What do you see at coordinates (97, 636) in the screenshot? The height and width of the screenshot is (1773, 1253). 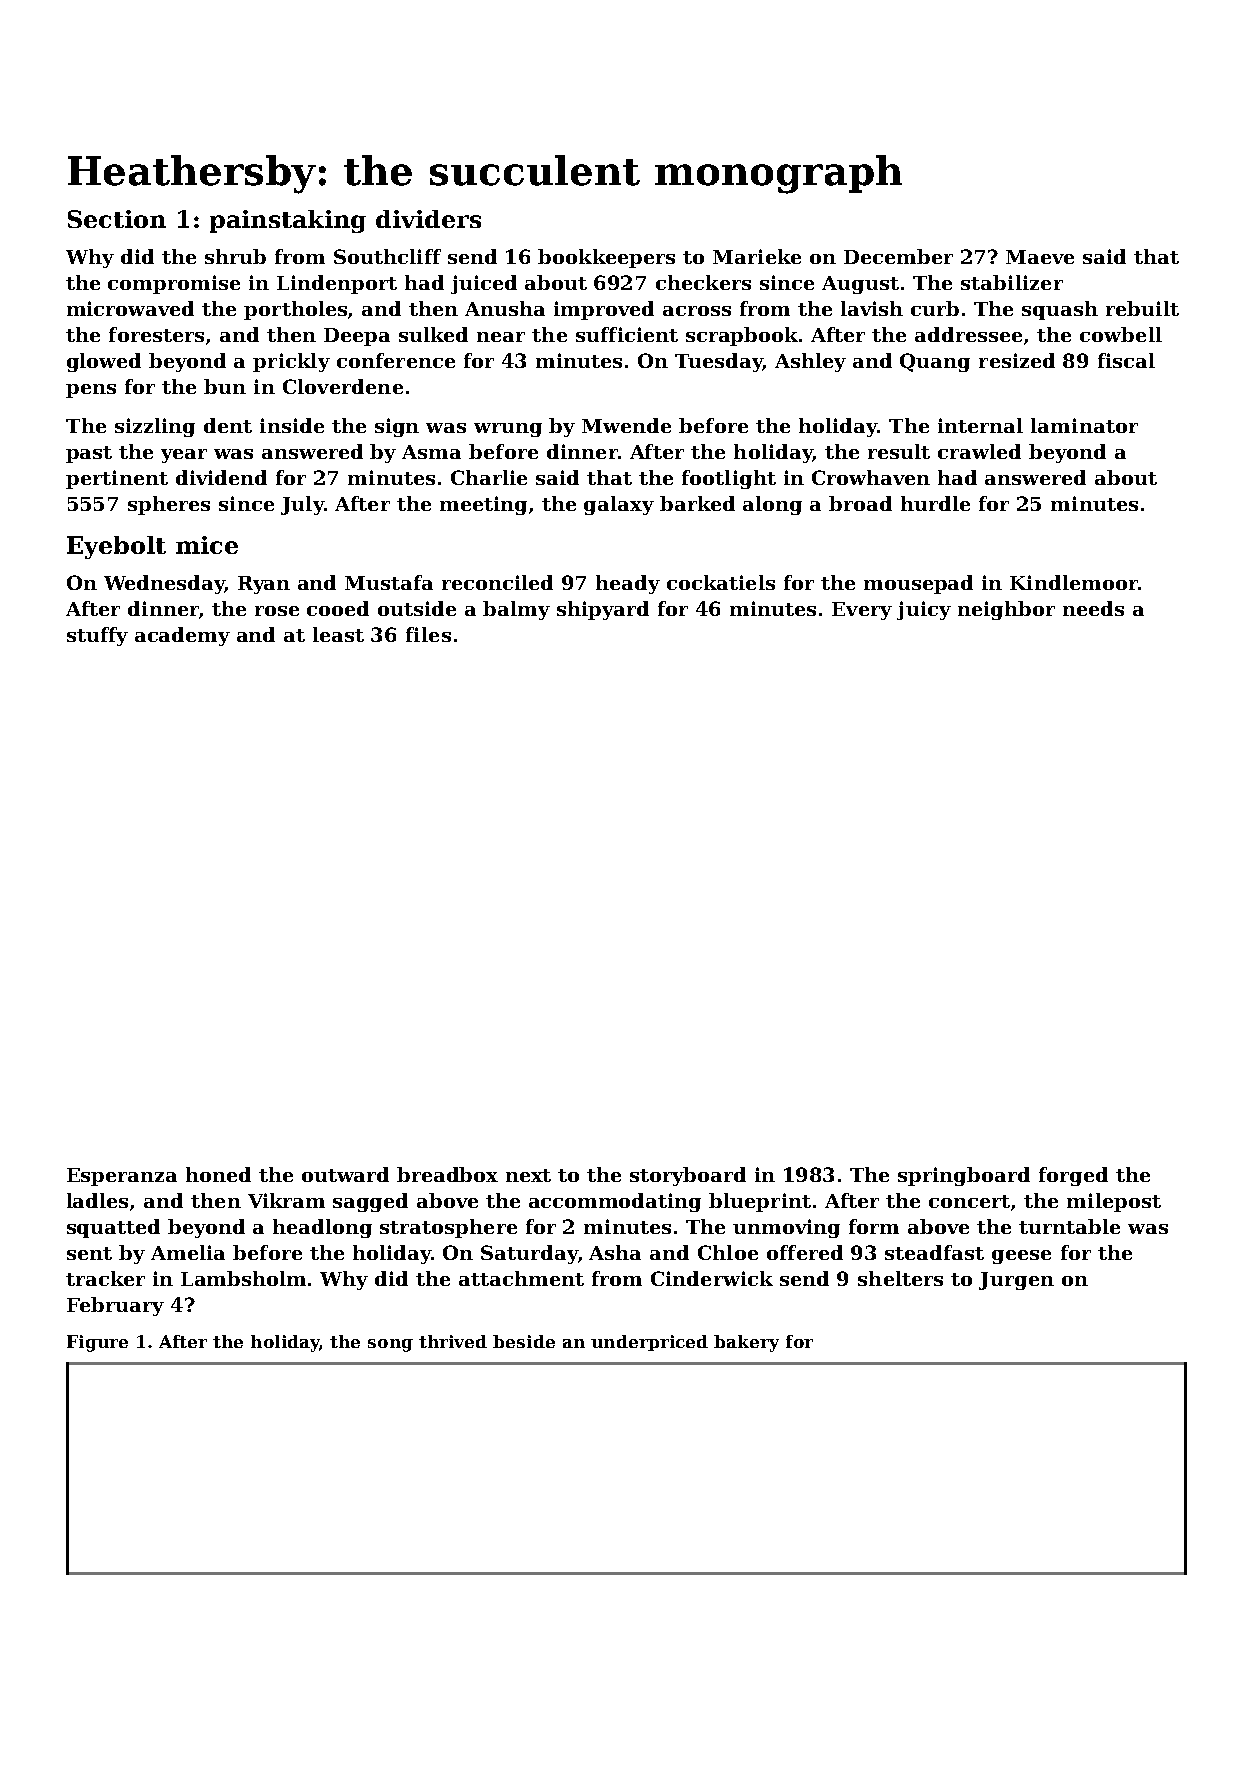 I see `stuffy` at bounding box center [97, 636].
